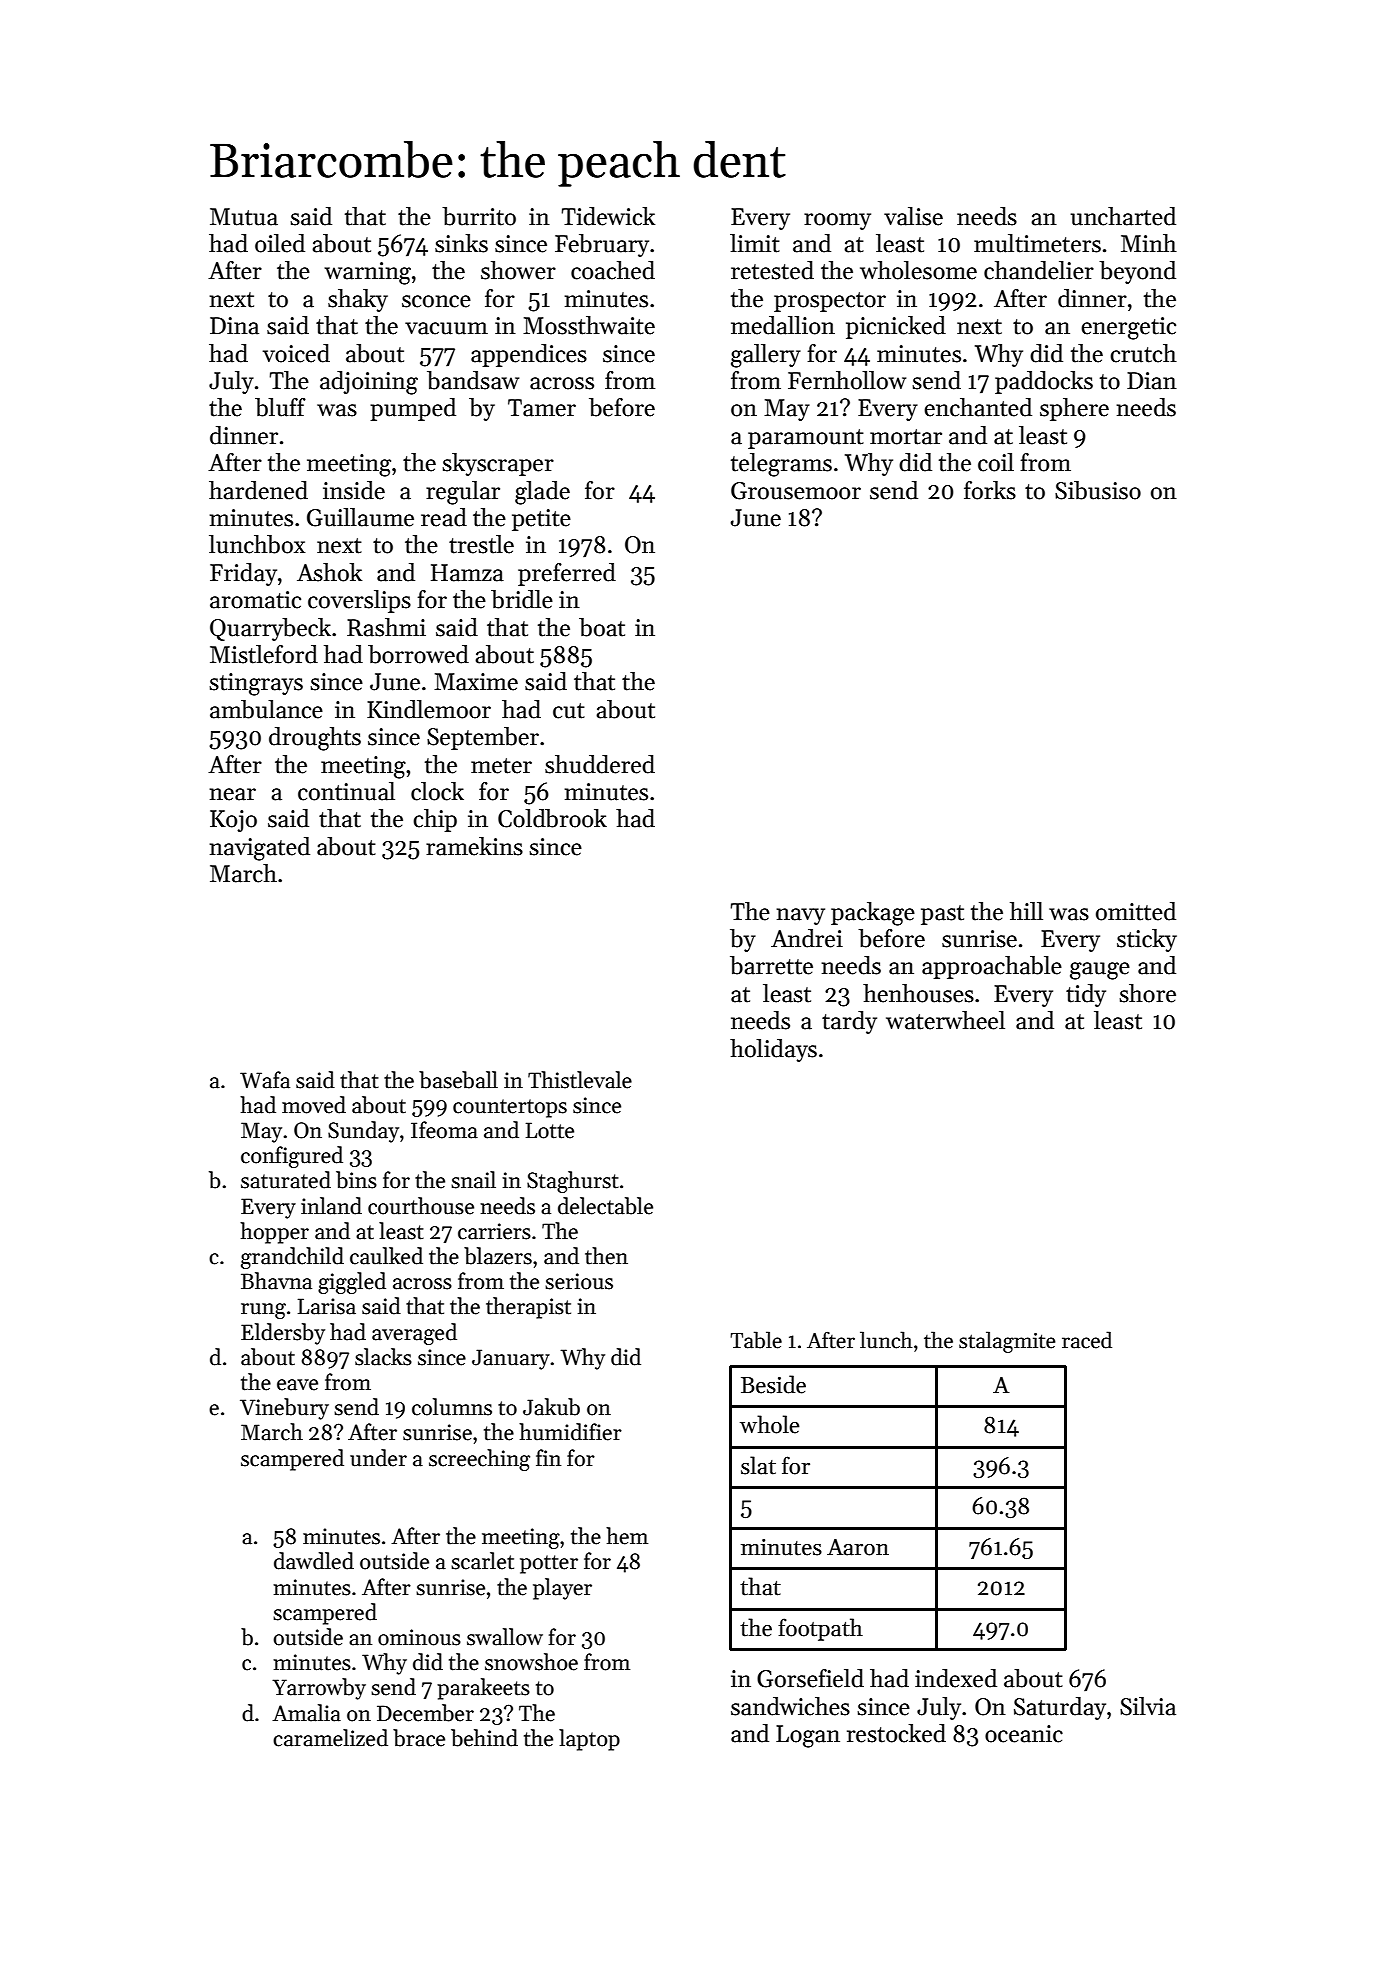 This screenshot has height=1969, width=1386. What do you see at coordinates (896, 327) in the screenshot?
I see `picnicked` at bounding box center [896, 327].
